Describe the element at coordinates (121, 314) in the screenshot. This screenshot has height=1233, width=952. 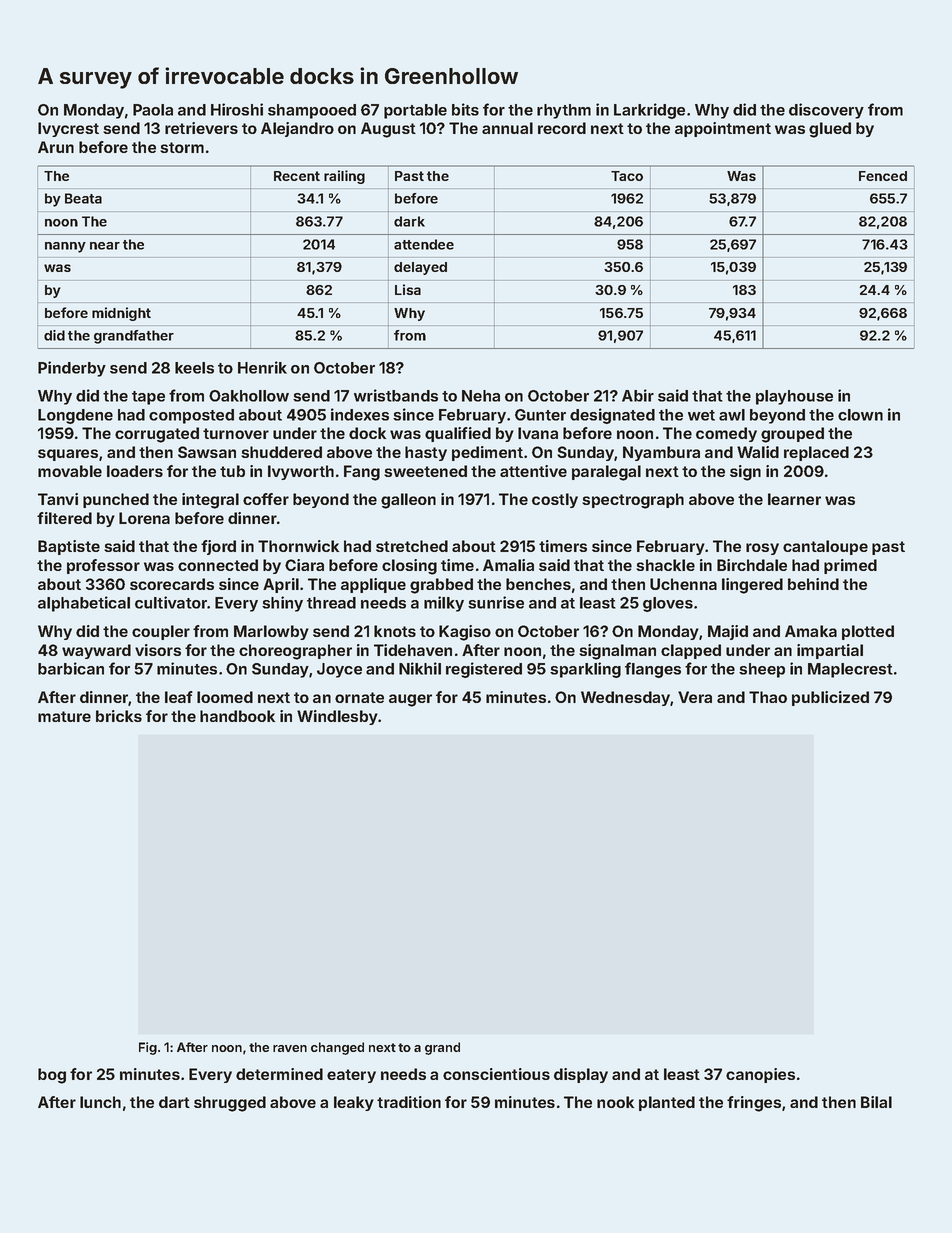
I see `midnight` at that location.
